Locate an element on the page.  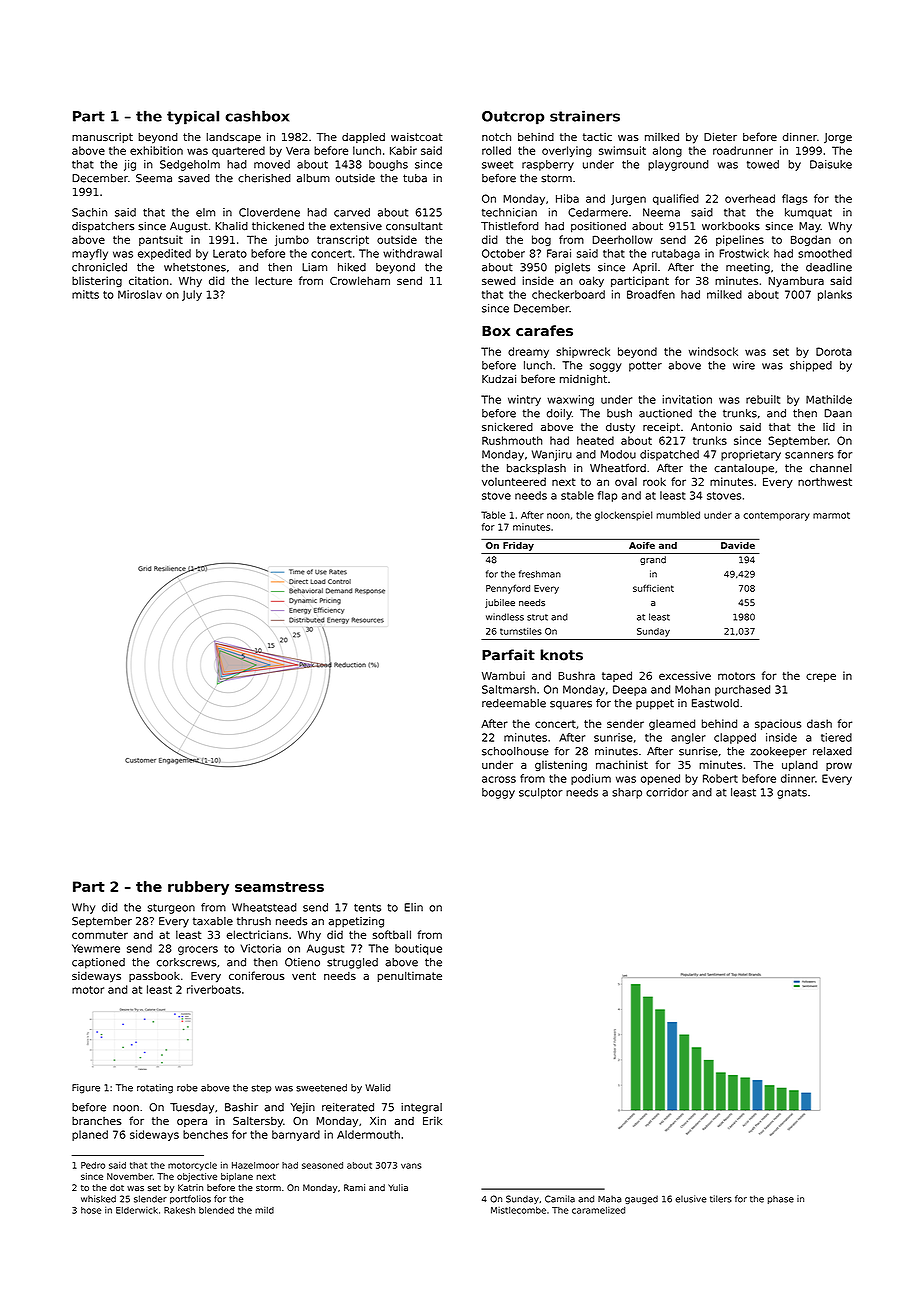
typical is located at coordinates (193, 117).
